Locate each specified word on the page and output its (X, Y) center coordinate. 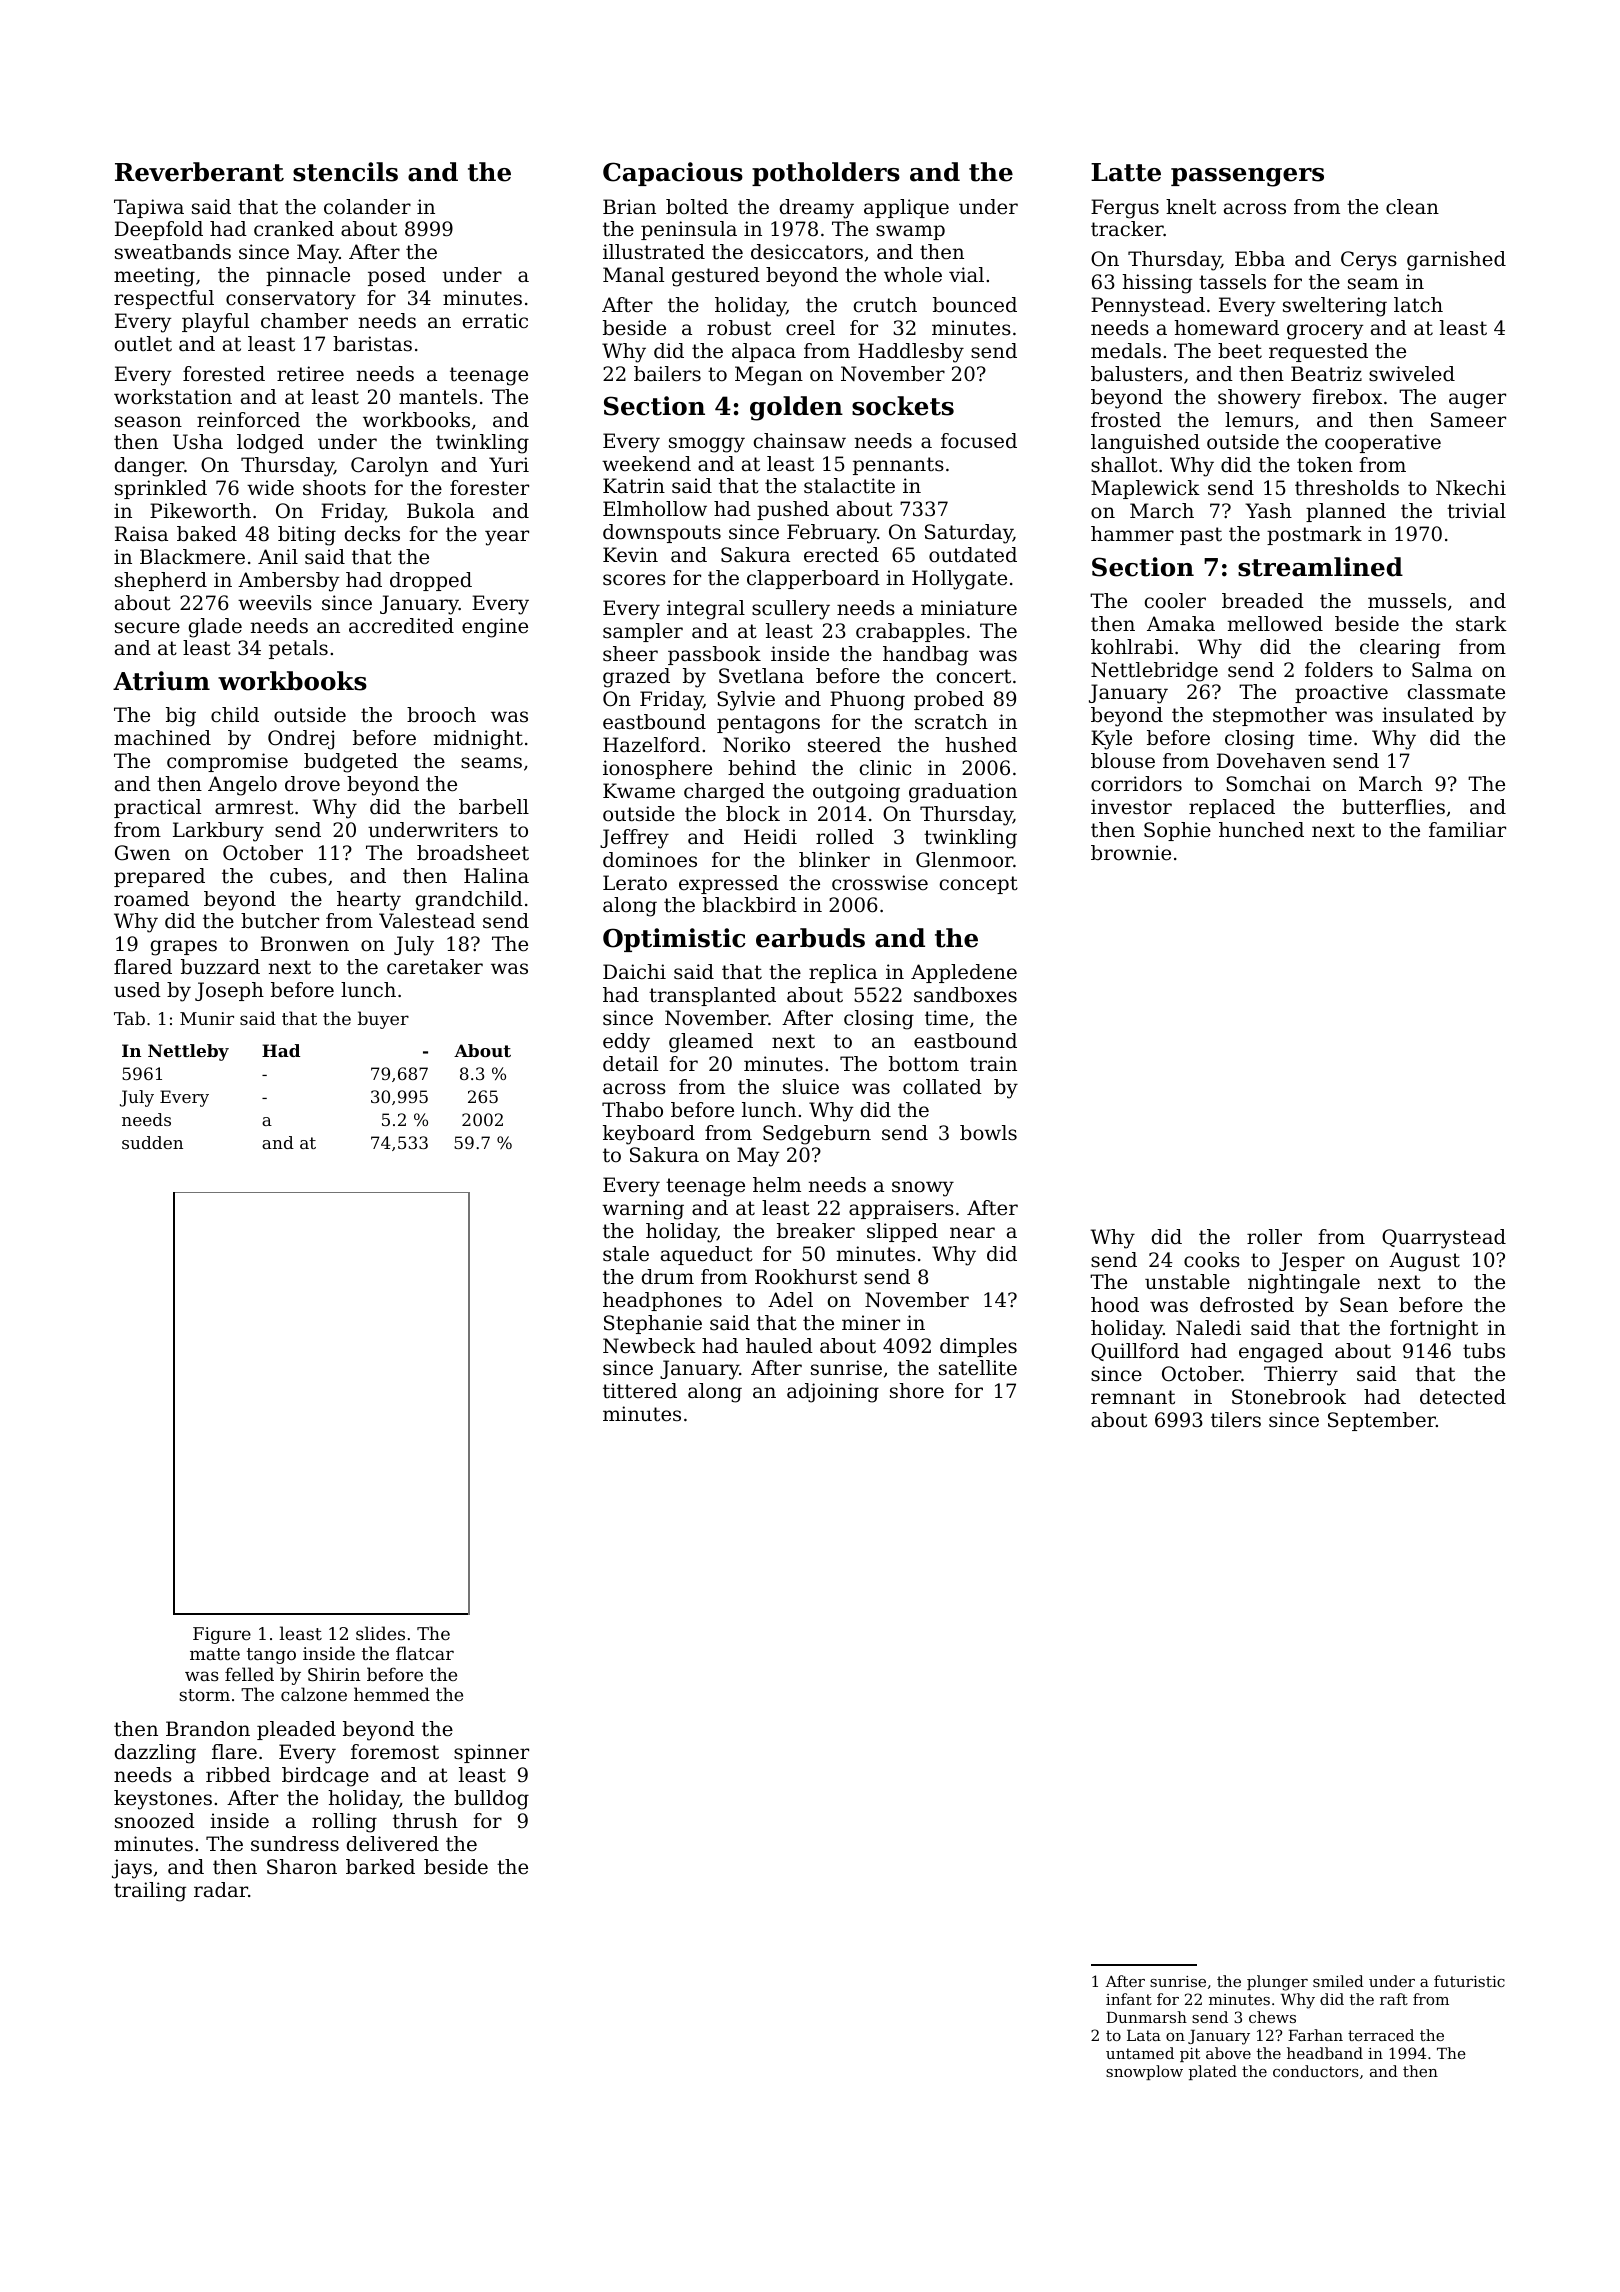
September (1382, 1421)
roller (1274, 1237)
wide (270, 487)
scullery (791, 610)
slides (380, 1633)
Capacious (673, 174)
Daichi (634, 971)
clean (1412, 207)
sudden (152, 1142)
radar (221, 1890)
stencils (345, 172)
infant (1129, 1999)
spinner (491, 1753)
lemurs (1259, 420)
